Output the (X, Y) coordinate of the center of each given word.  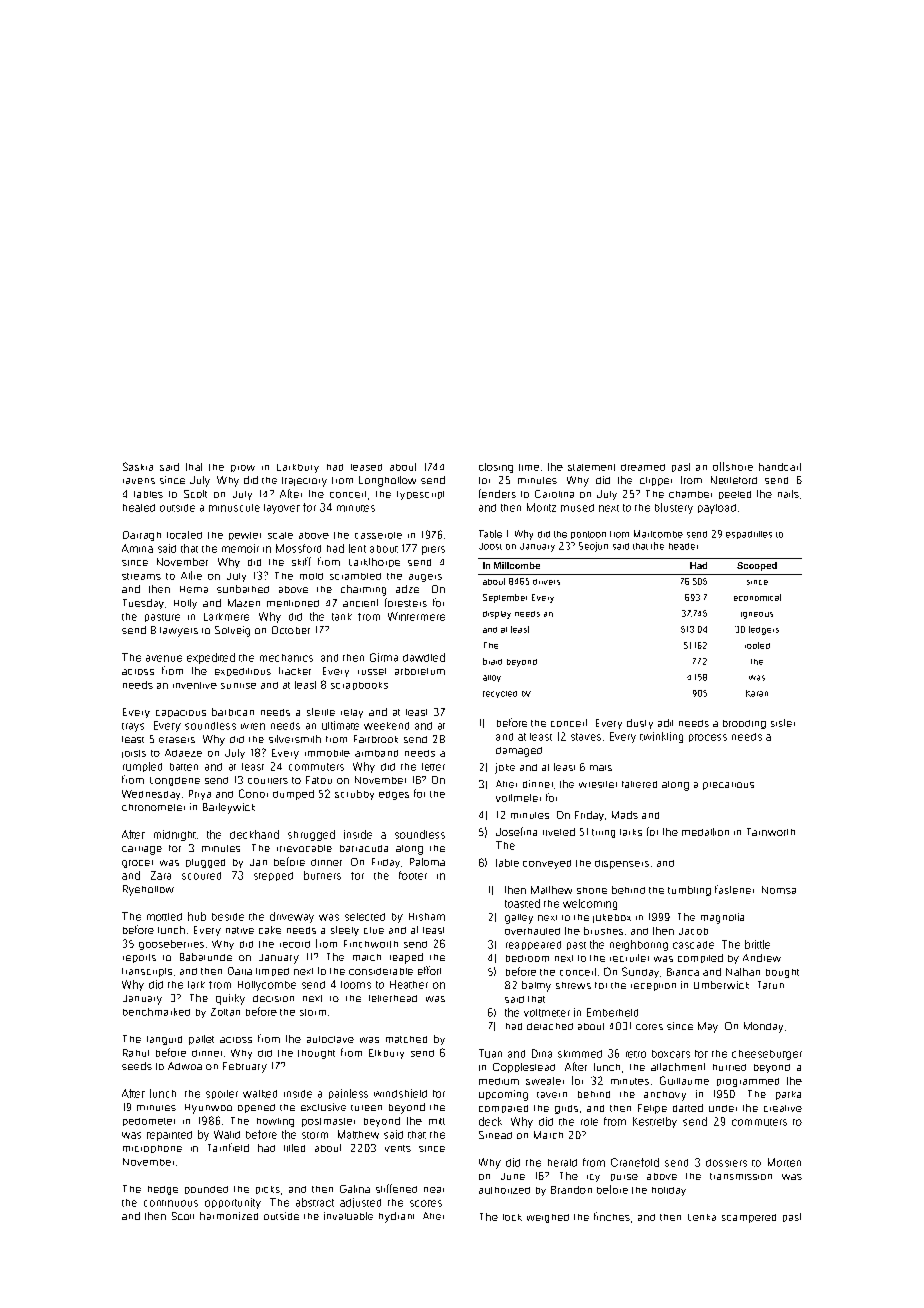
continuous (171, 1203)
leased (366, 467)
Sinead (495, 1135)
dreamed (643, 467)
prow (243, 468)
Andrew (762, 958)
